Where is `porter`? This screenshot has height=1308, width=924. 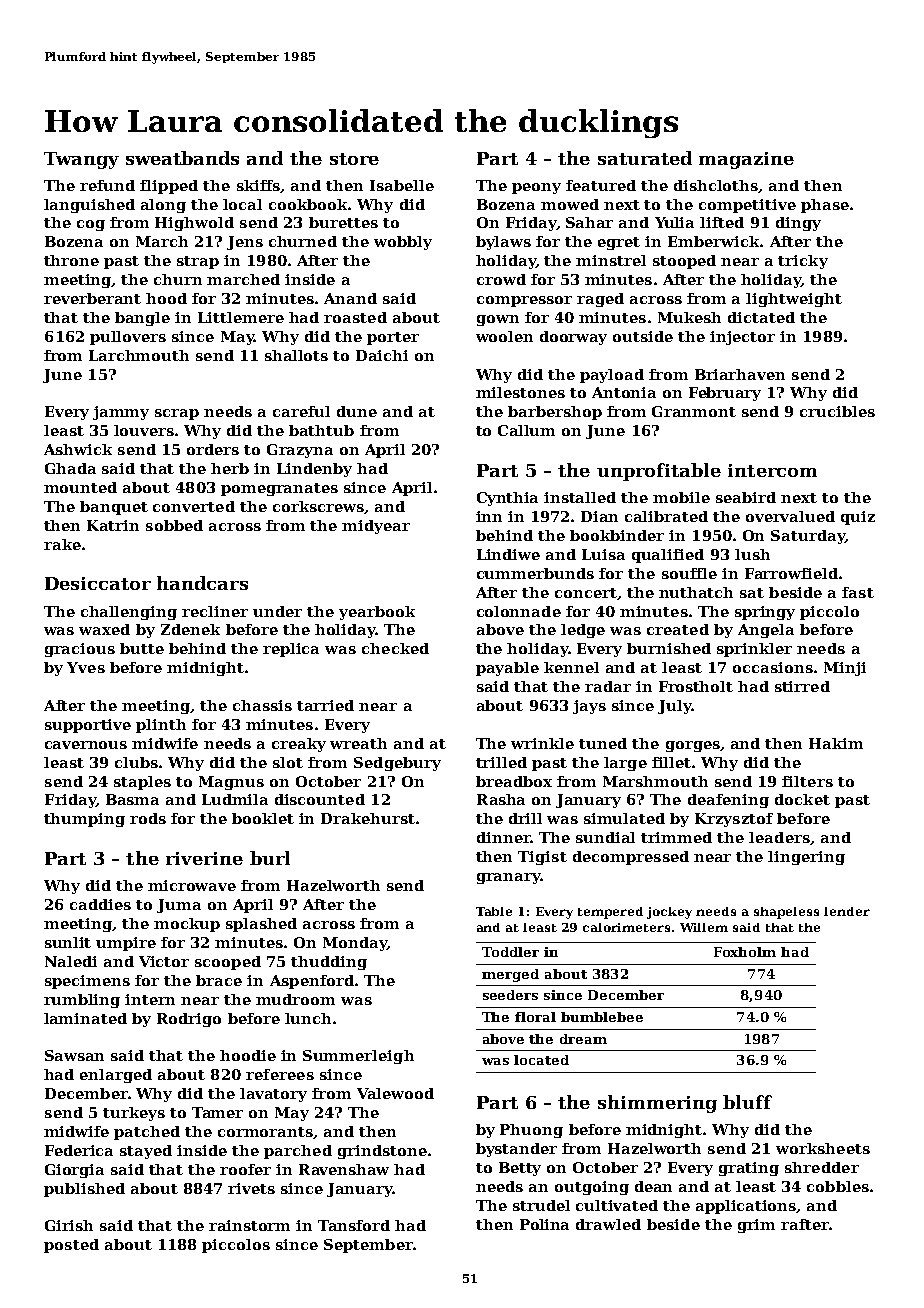 porter is located at coordinates (393, 338).
